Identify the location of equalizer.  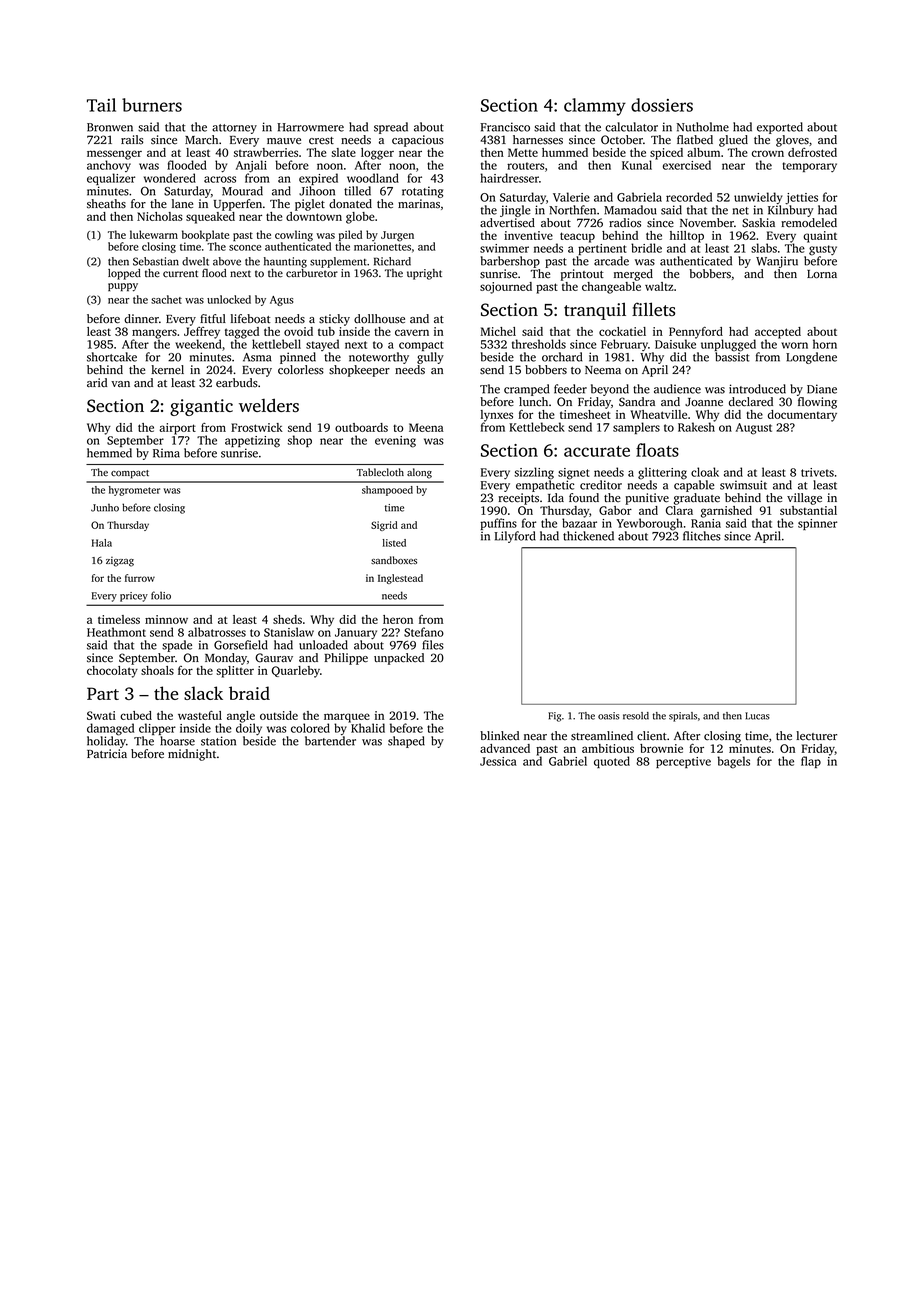
(111, 179).
